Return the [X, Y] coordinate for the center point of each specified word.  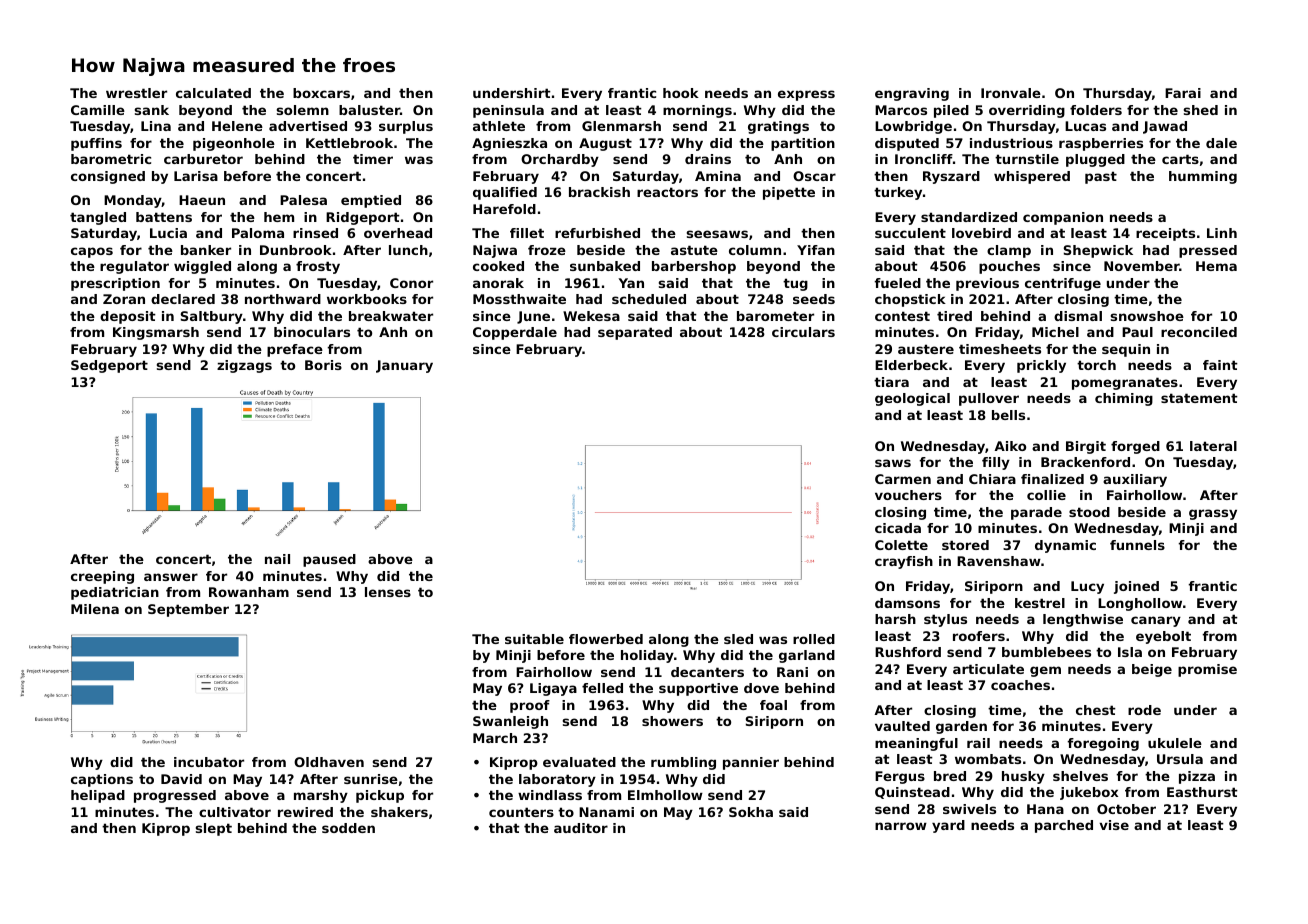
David [181, 779]
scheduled [649, 299]
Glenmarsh [621, 126]
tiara [891, 382]
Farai [1183, 93]
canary [1156, 621]
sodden [348, 828]
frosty [318, 267]
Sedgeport [109, 366]
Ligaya [553, 689]
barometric [111, 159]
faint [1220, 365]
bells [1008, 415]
